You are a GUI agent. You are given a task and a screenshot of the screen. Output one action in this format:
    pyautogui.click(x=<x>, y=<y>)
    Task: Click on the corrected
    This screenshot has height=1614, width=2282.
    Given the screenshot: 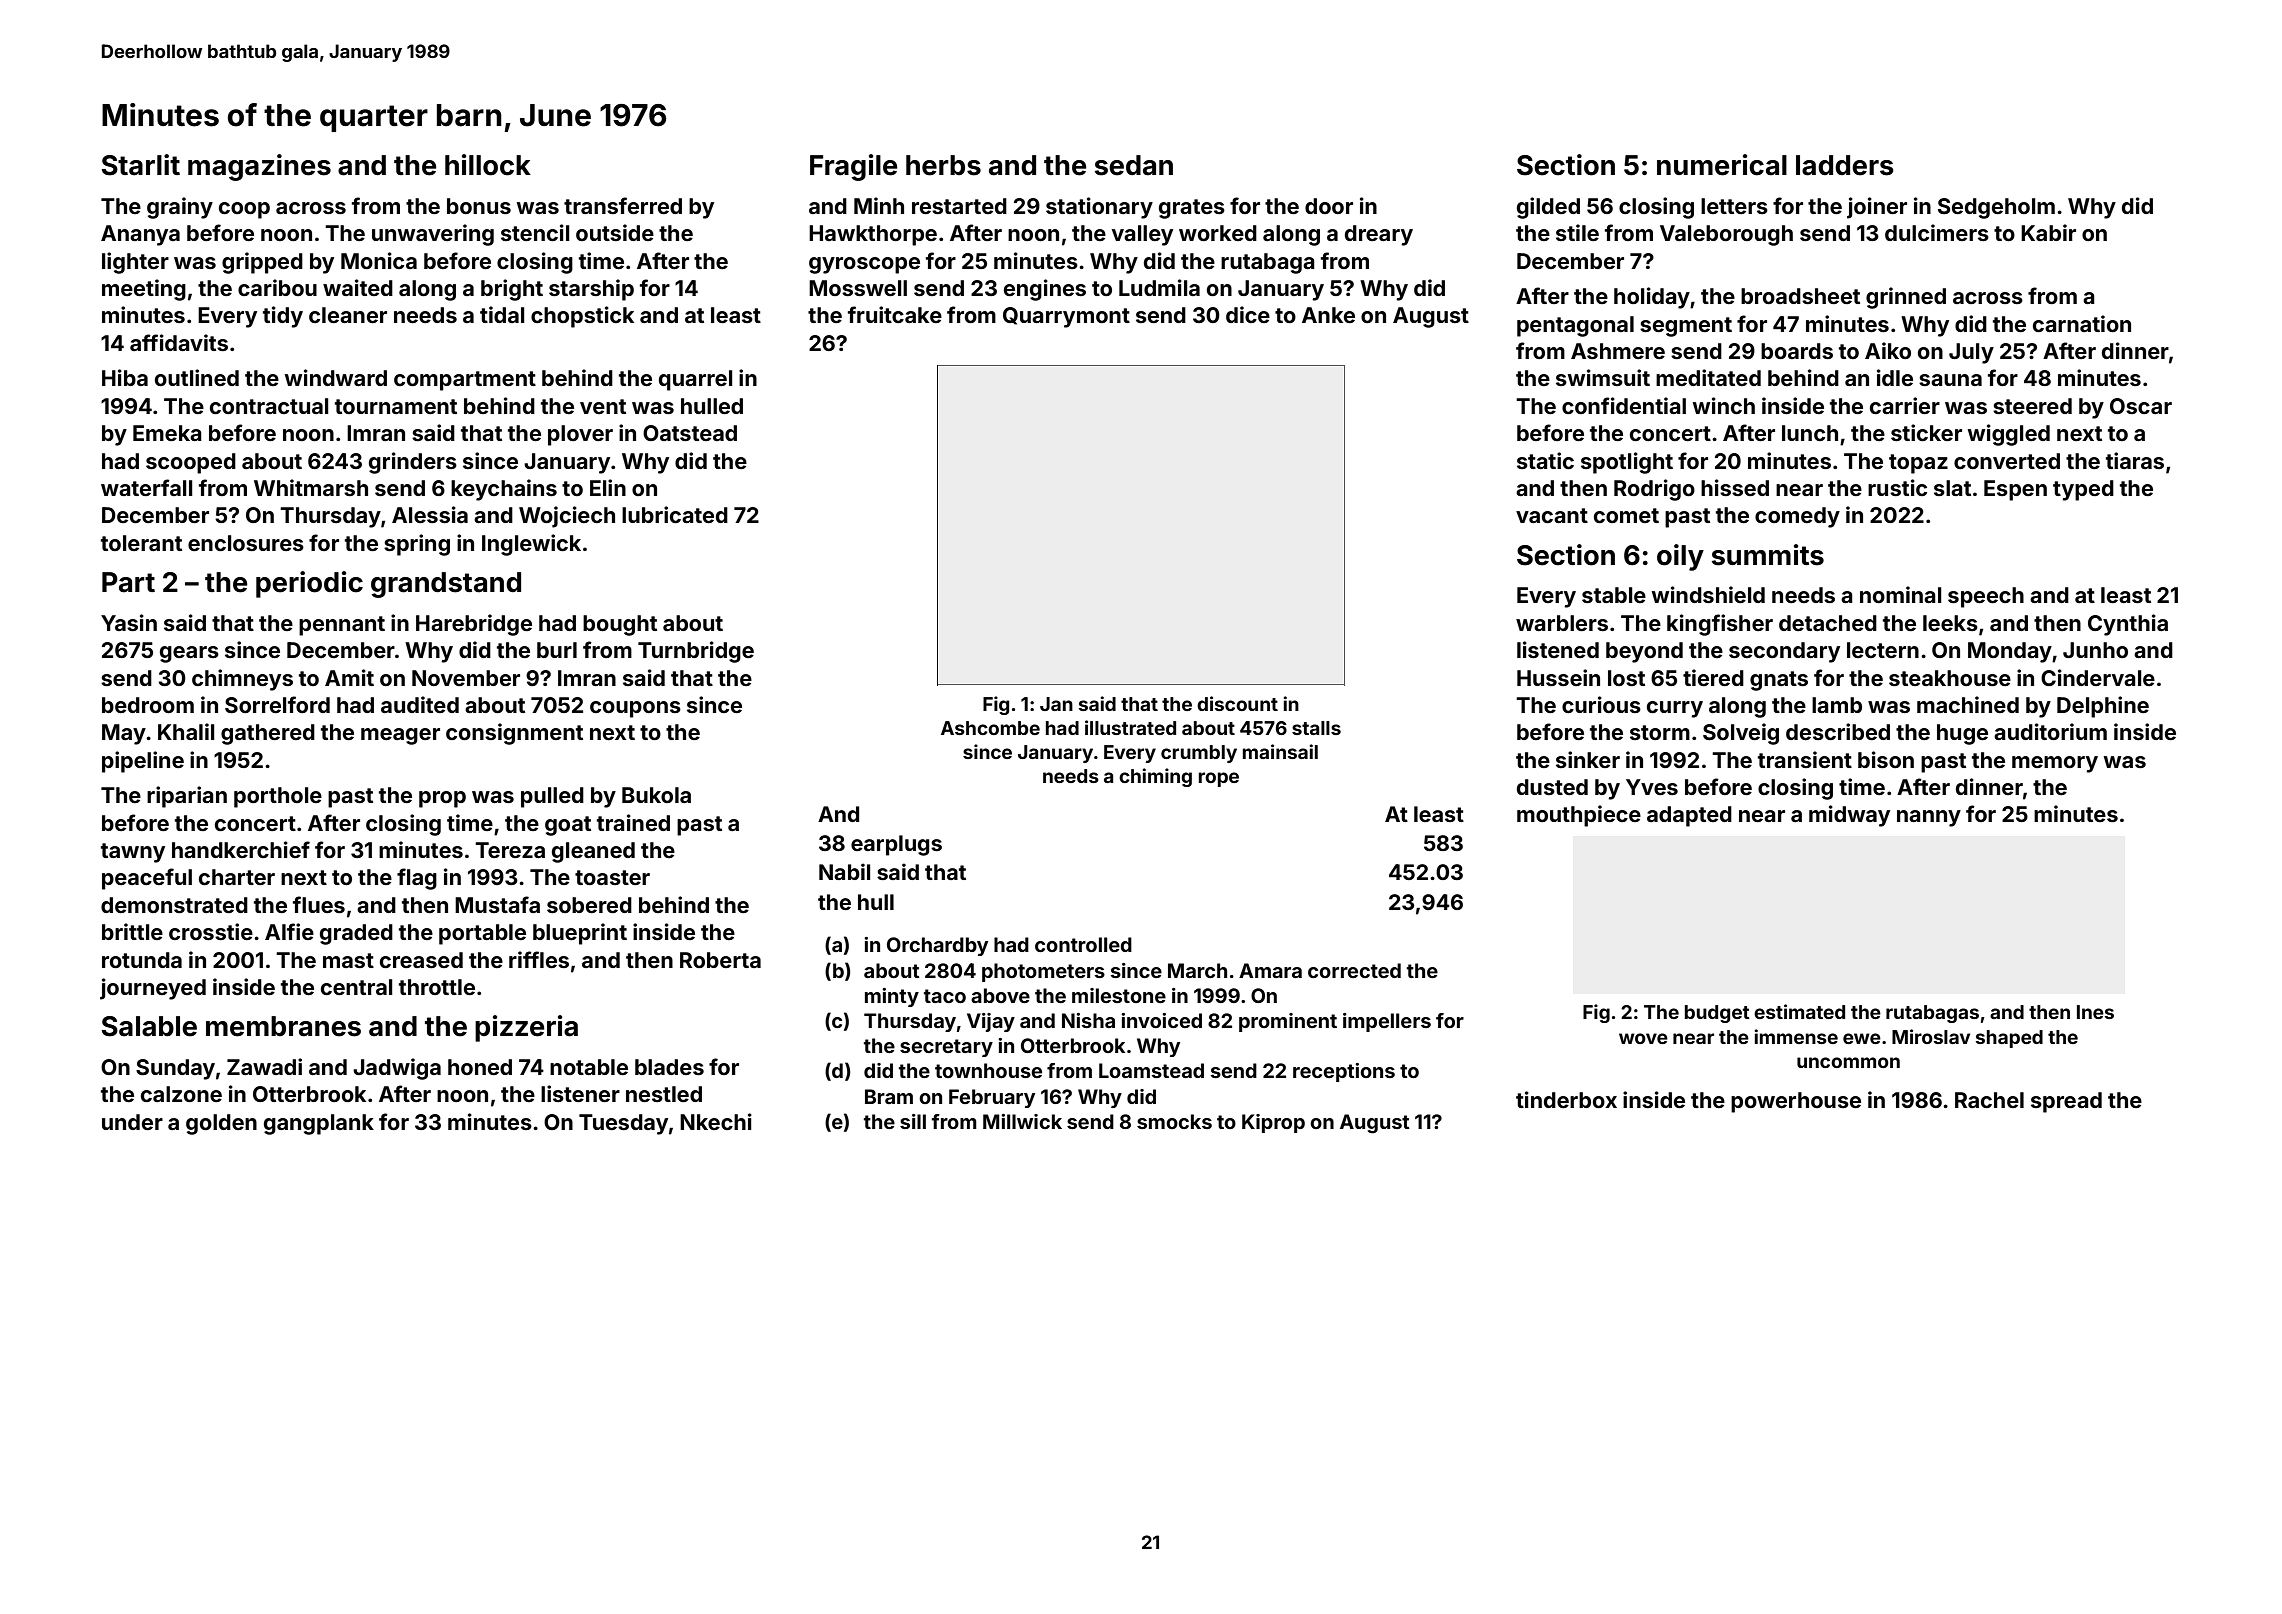 What is the action you would take?
    pyautogui.click(x=1354, y=970)
